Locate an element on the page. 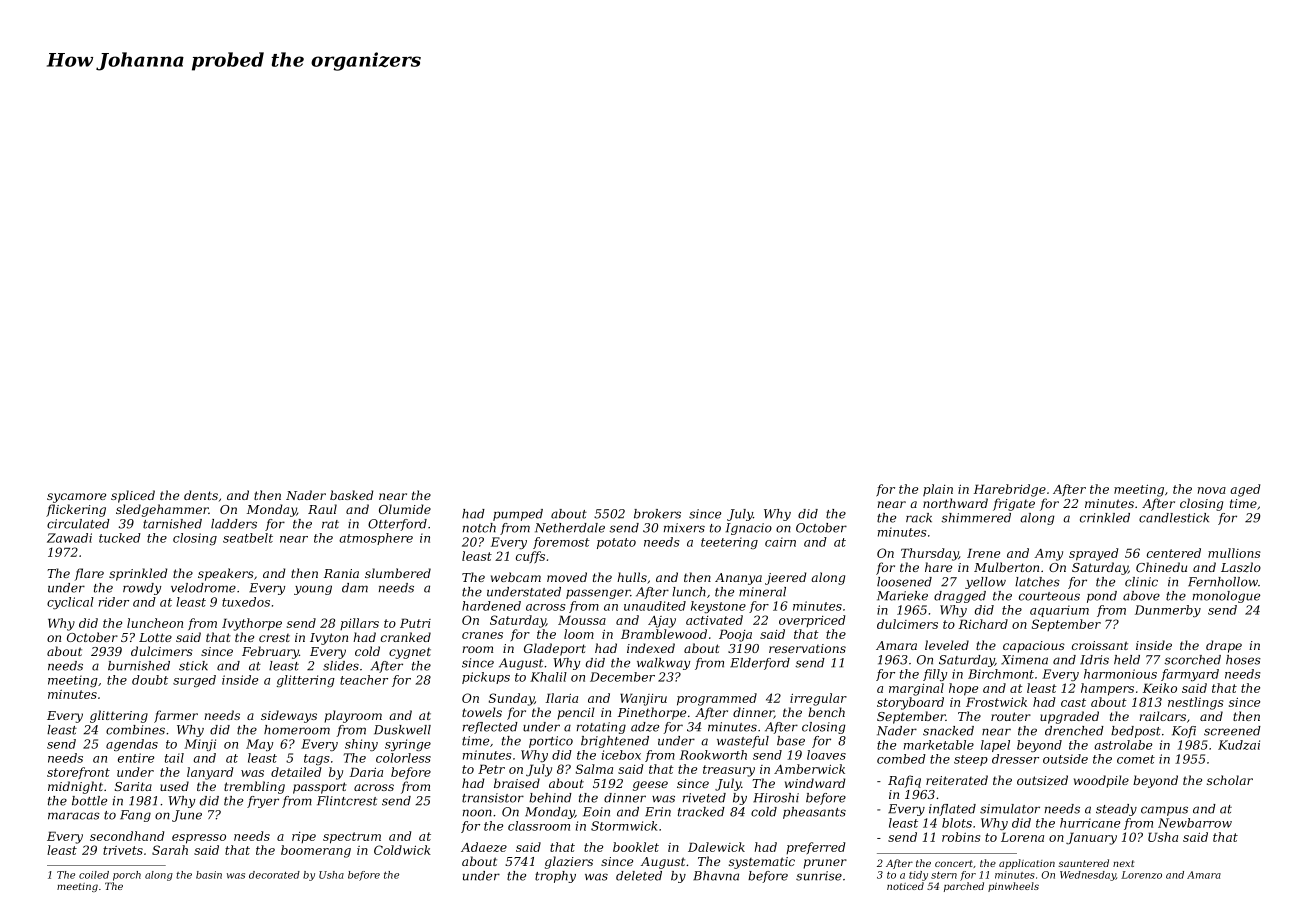  combines is located at coordinates (135, 730).
